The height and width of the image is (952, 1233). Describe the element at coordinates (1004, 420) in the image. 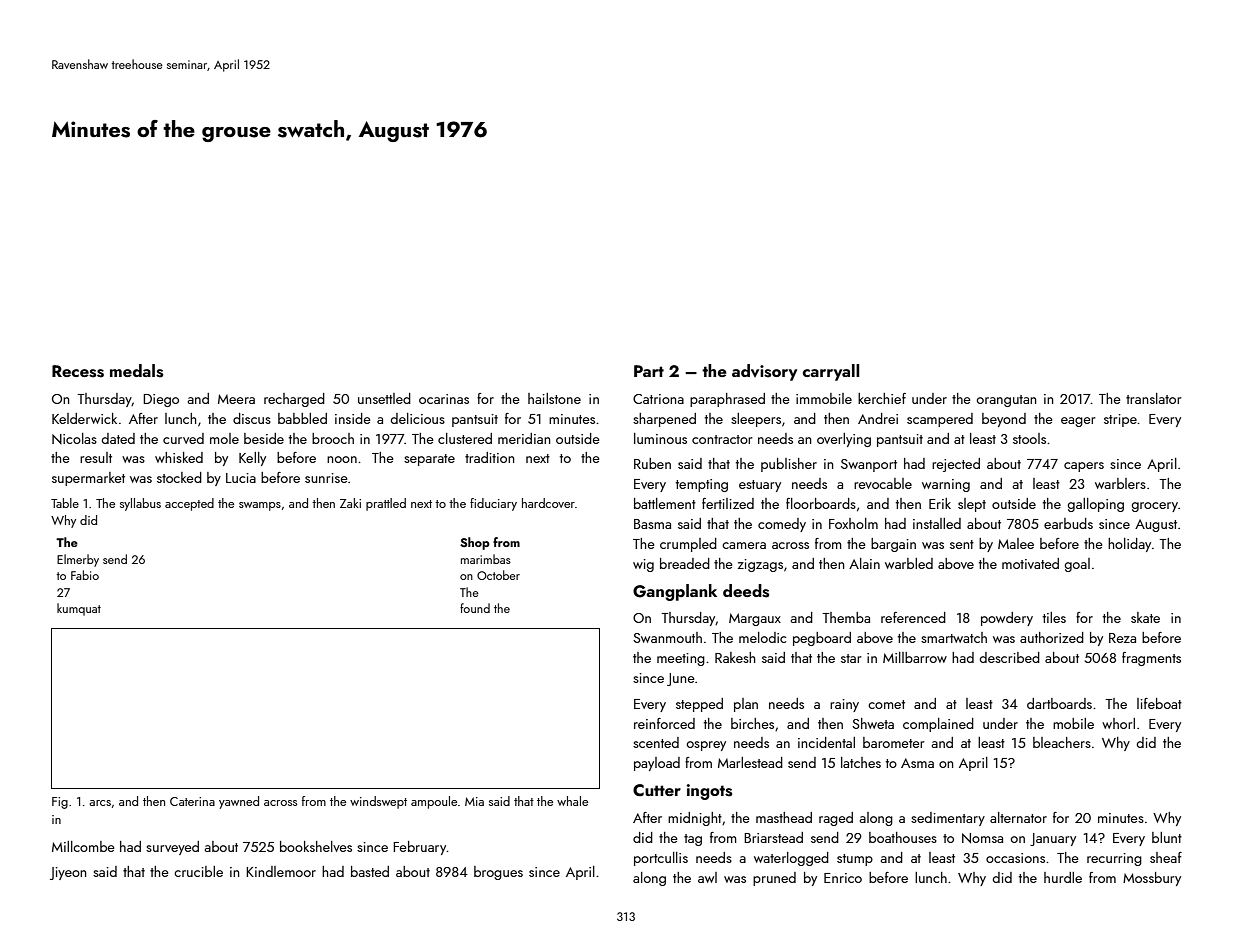

I see `beyond` at that location.
